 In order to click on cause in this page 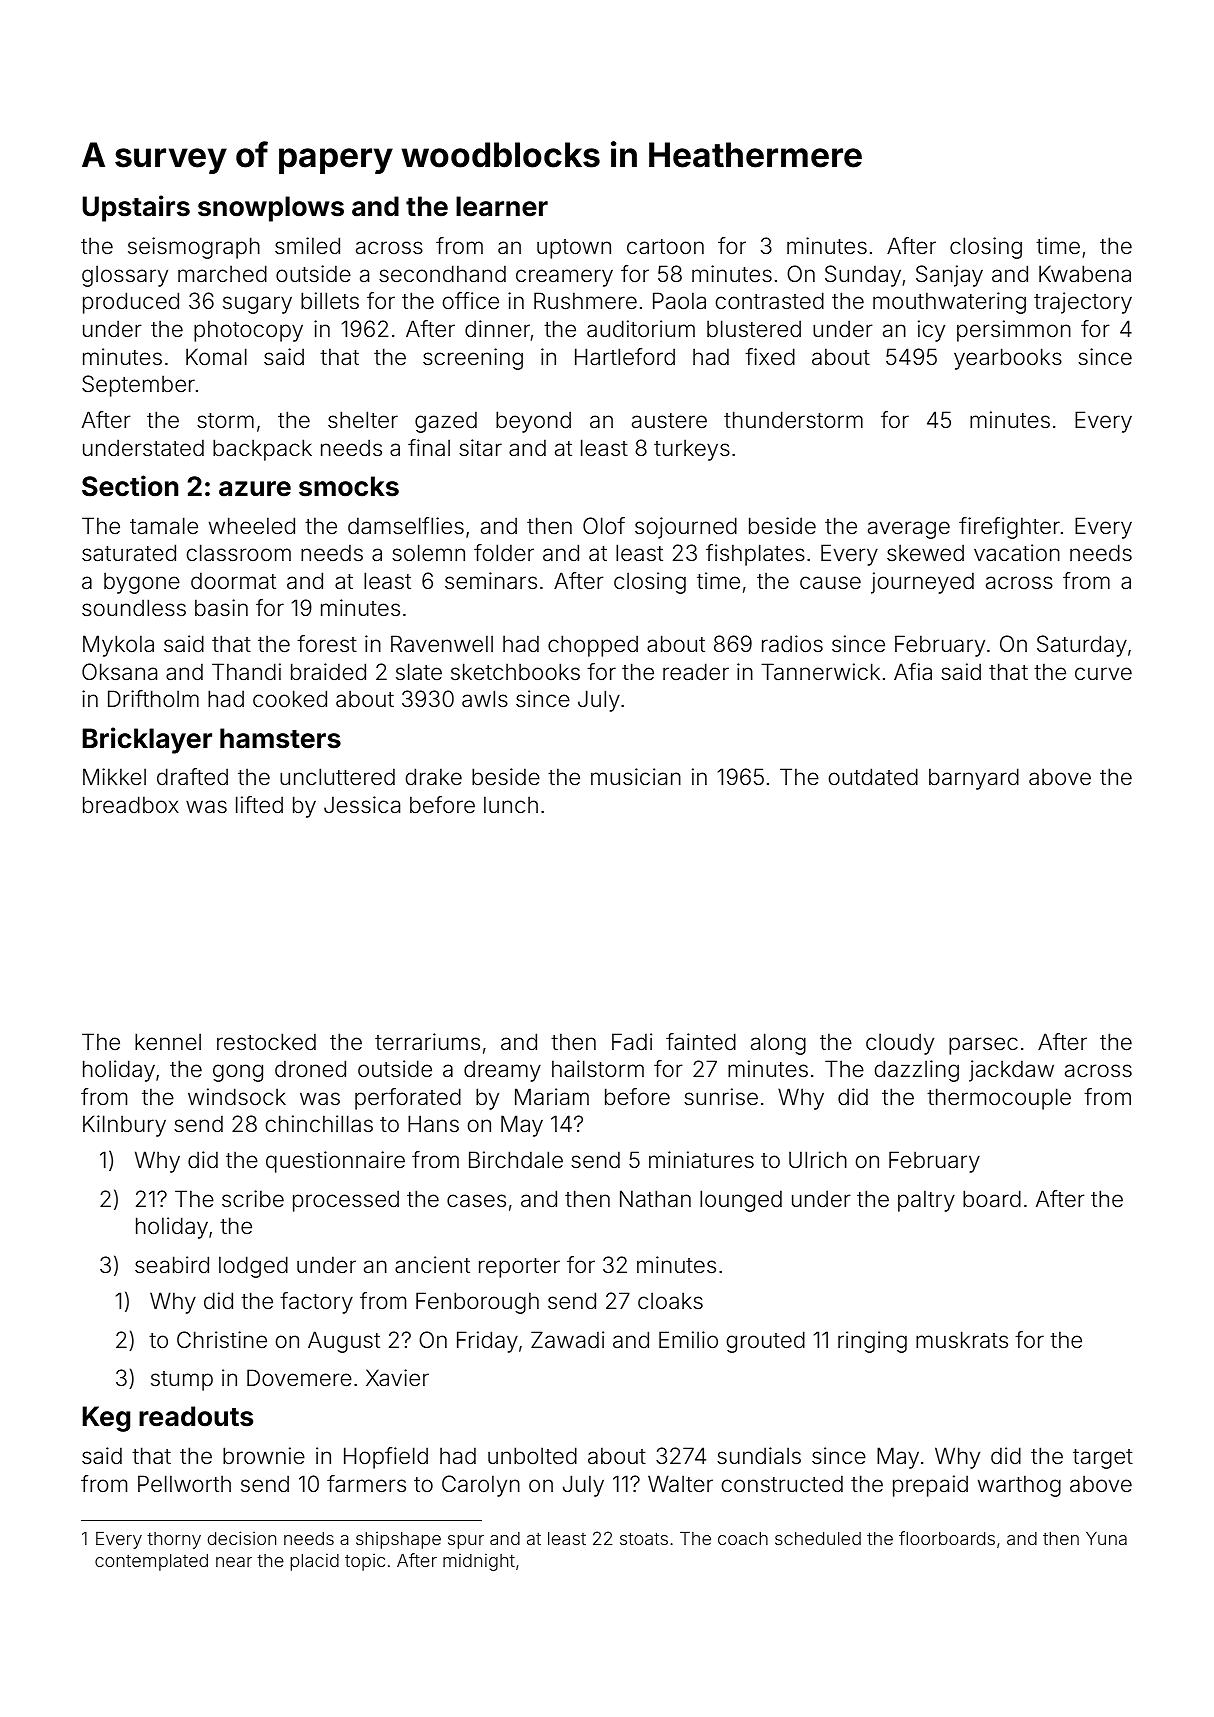, I will do `click(830, 583)`.
